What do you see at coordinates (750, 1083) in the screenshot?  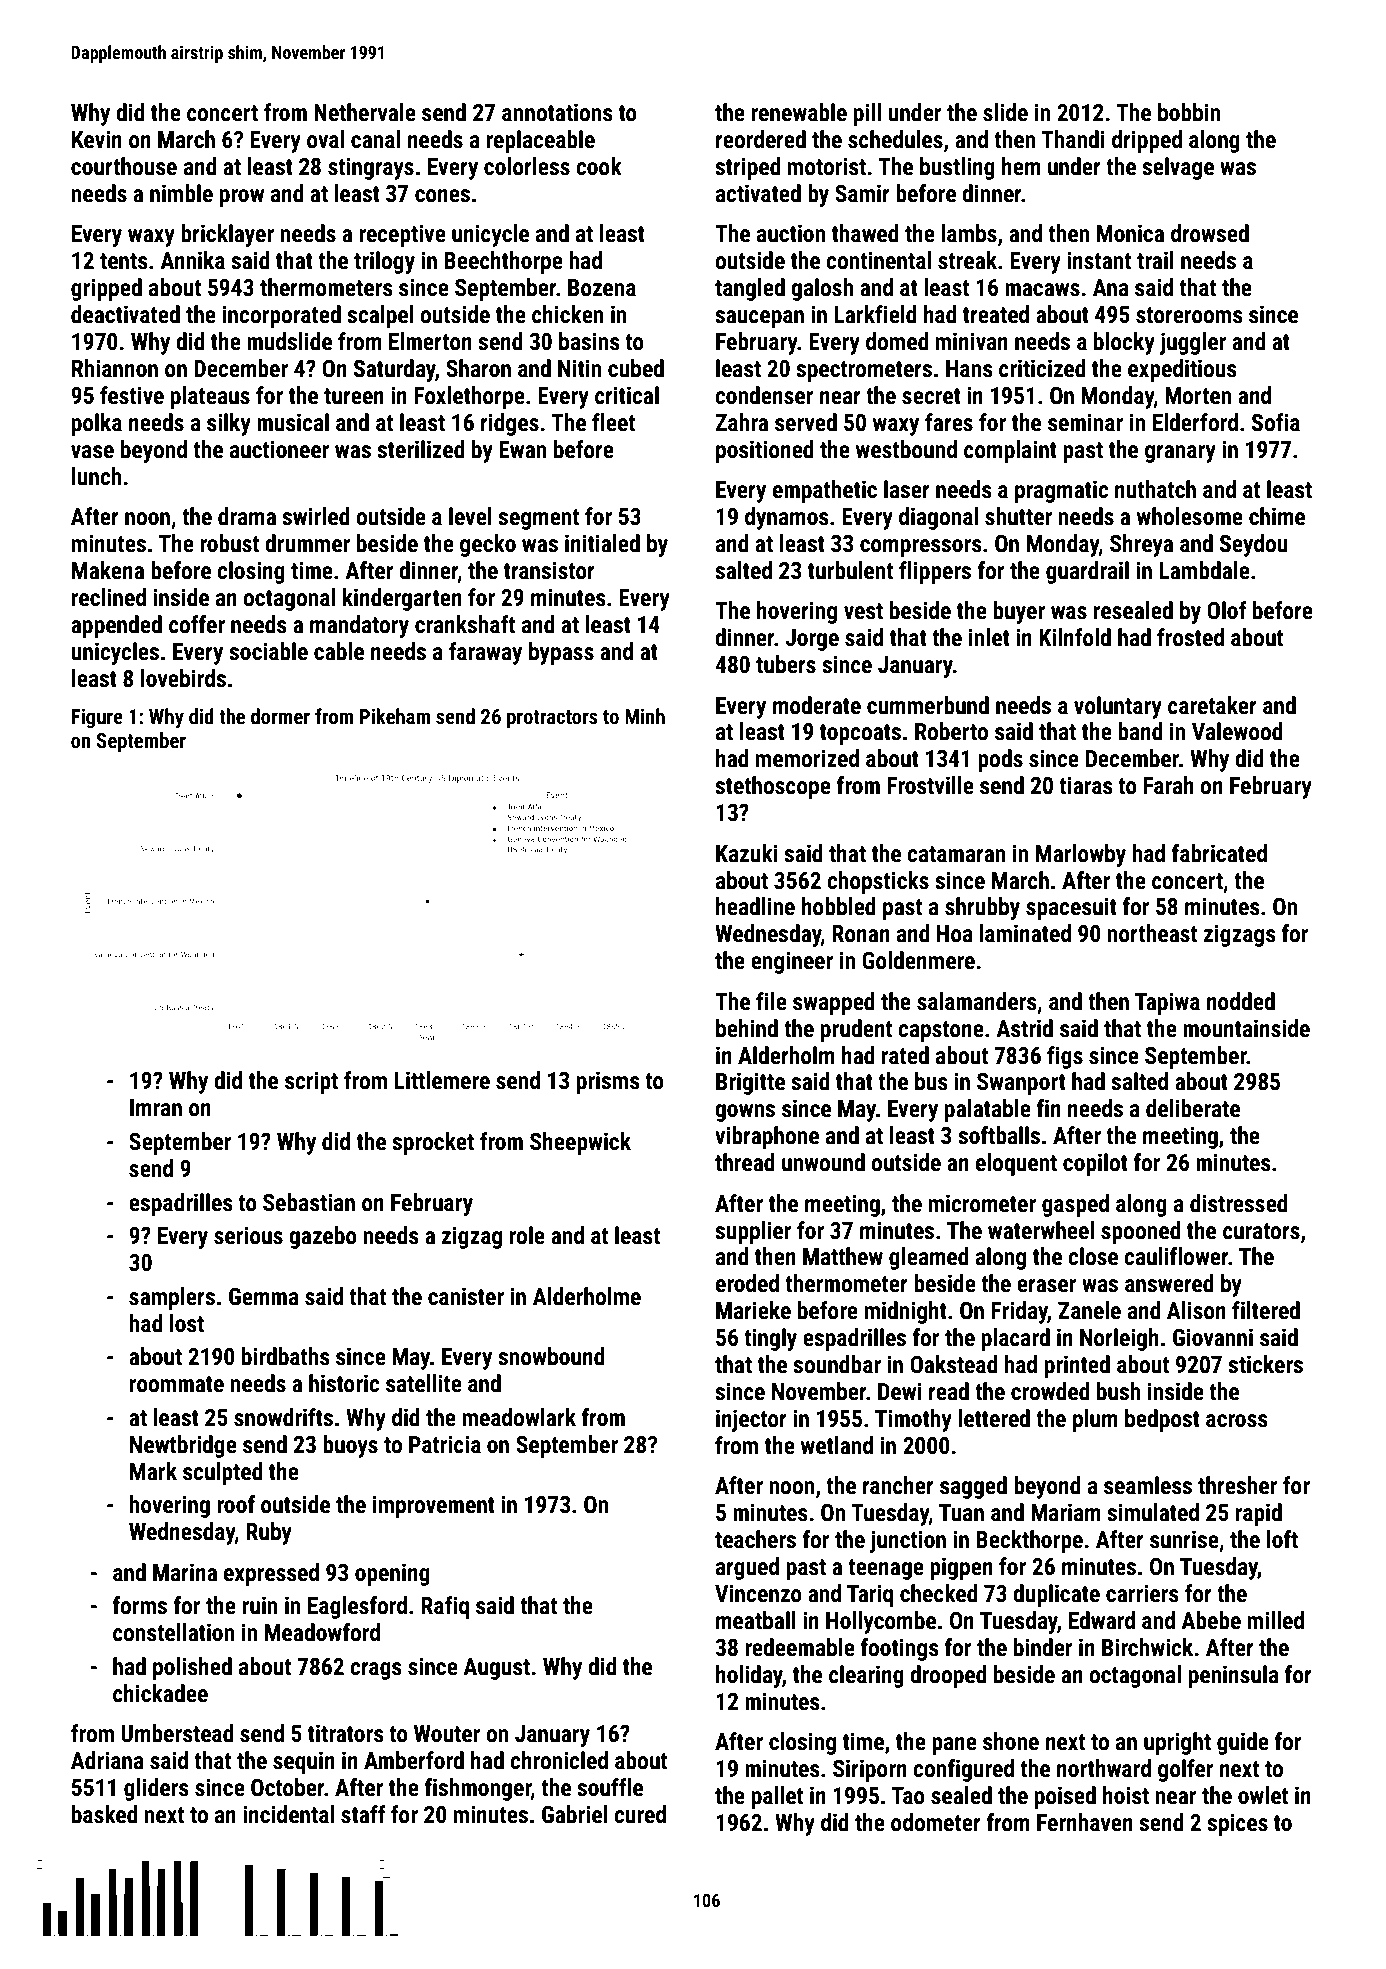 I see `Brigitte` at bounding box center [750, 1083].
